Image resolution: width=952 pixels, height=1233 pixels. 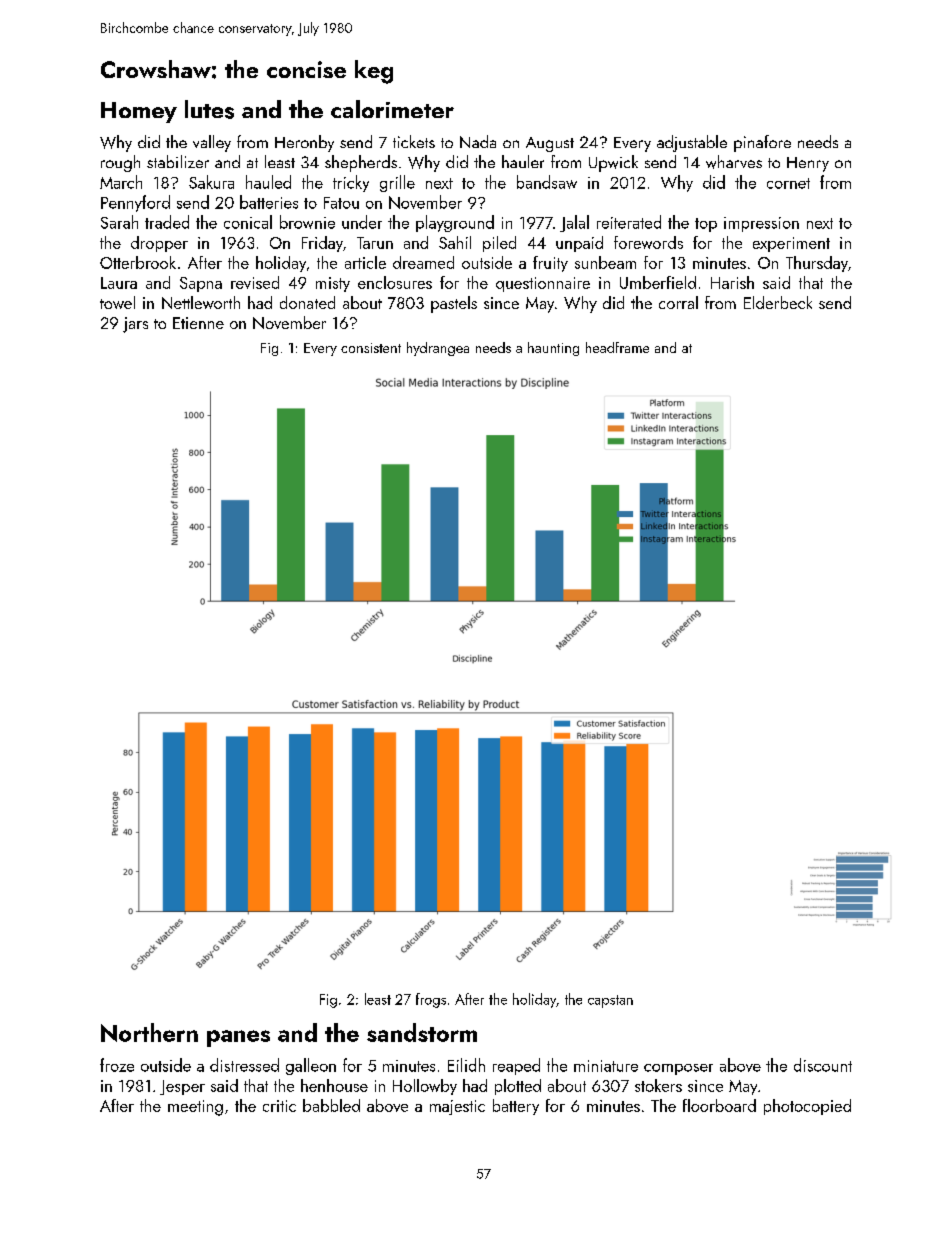 What do you see at coordinates (117, 1065) in the document?
I see `froze` at bounding box center [117, 1065].
